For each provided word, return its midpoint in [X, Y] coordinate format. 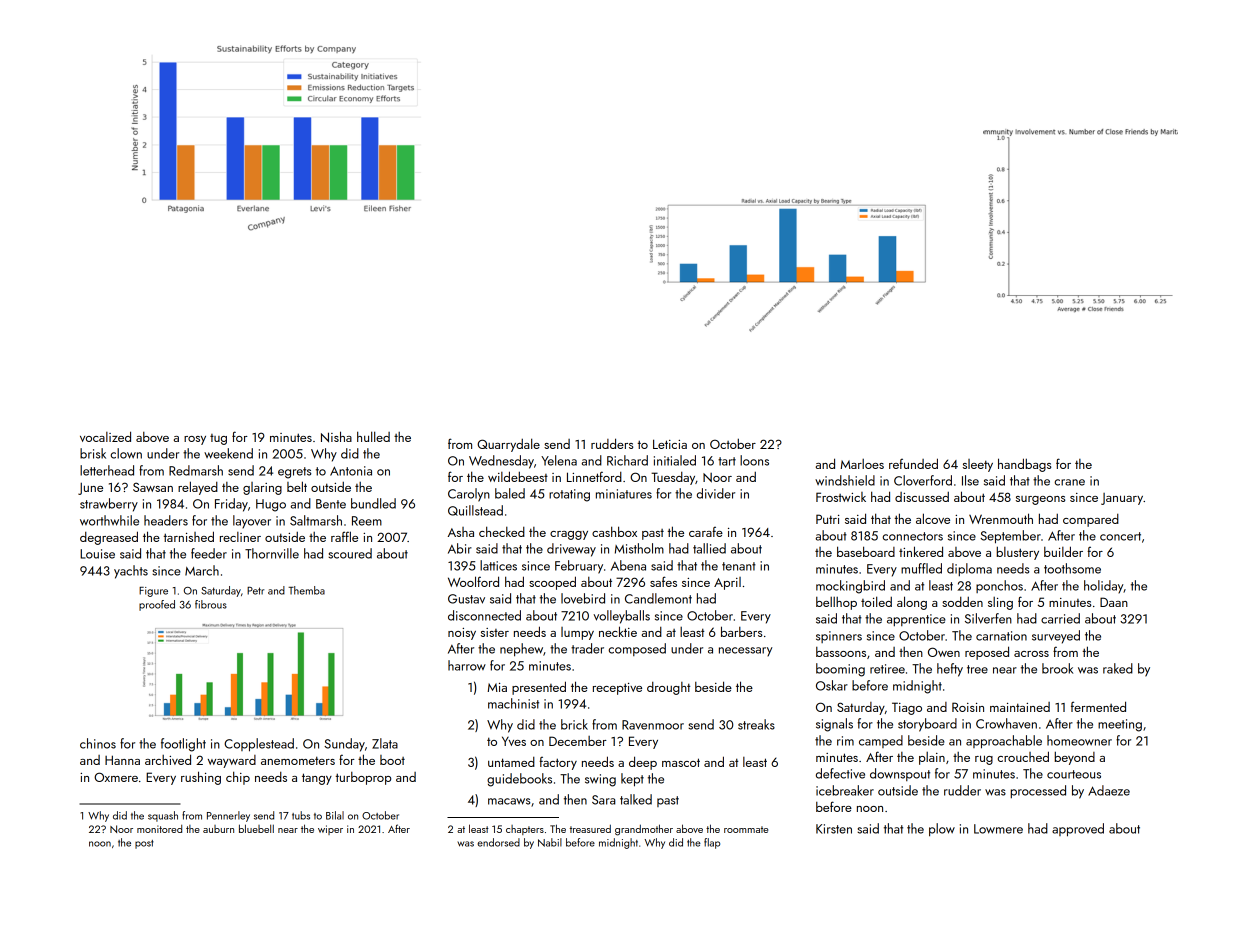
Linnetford [594, 476]
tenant [739, 566]
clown [126, 453]
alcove [933, 518]
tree [977, 669]
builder [1063, 551]
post [144, 844]
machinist [513, 703]
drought [668, 688]
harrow [467, 665]
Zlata [385, 743]
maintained [1020, 707]
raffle [344, 536]
